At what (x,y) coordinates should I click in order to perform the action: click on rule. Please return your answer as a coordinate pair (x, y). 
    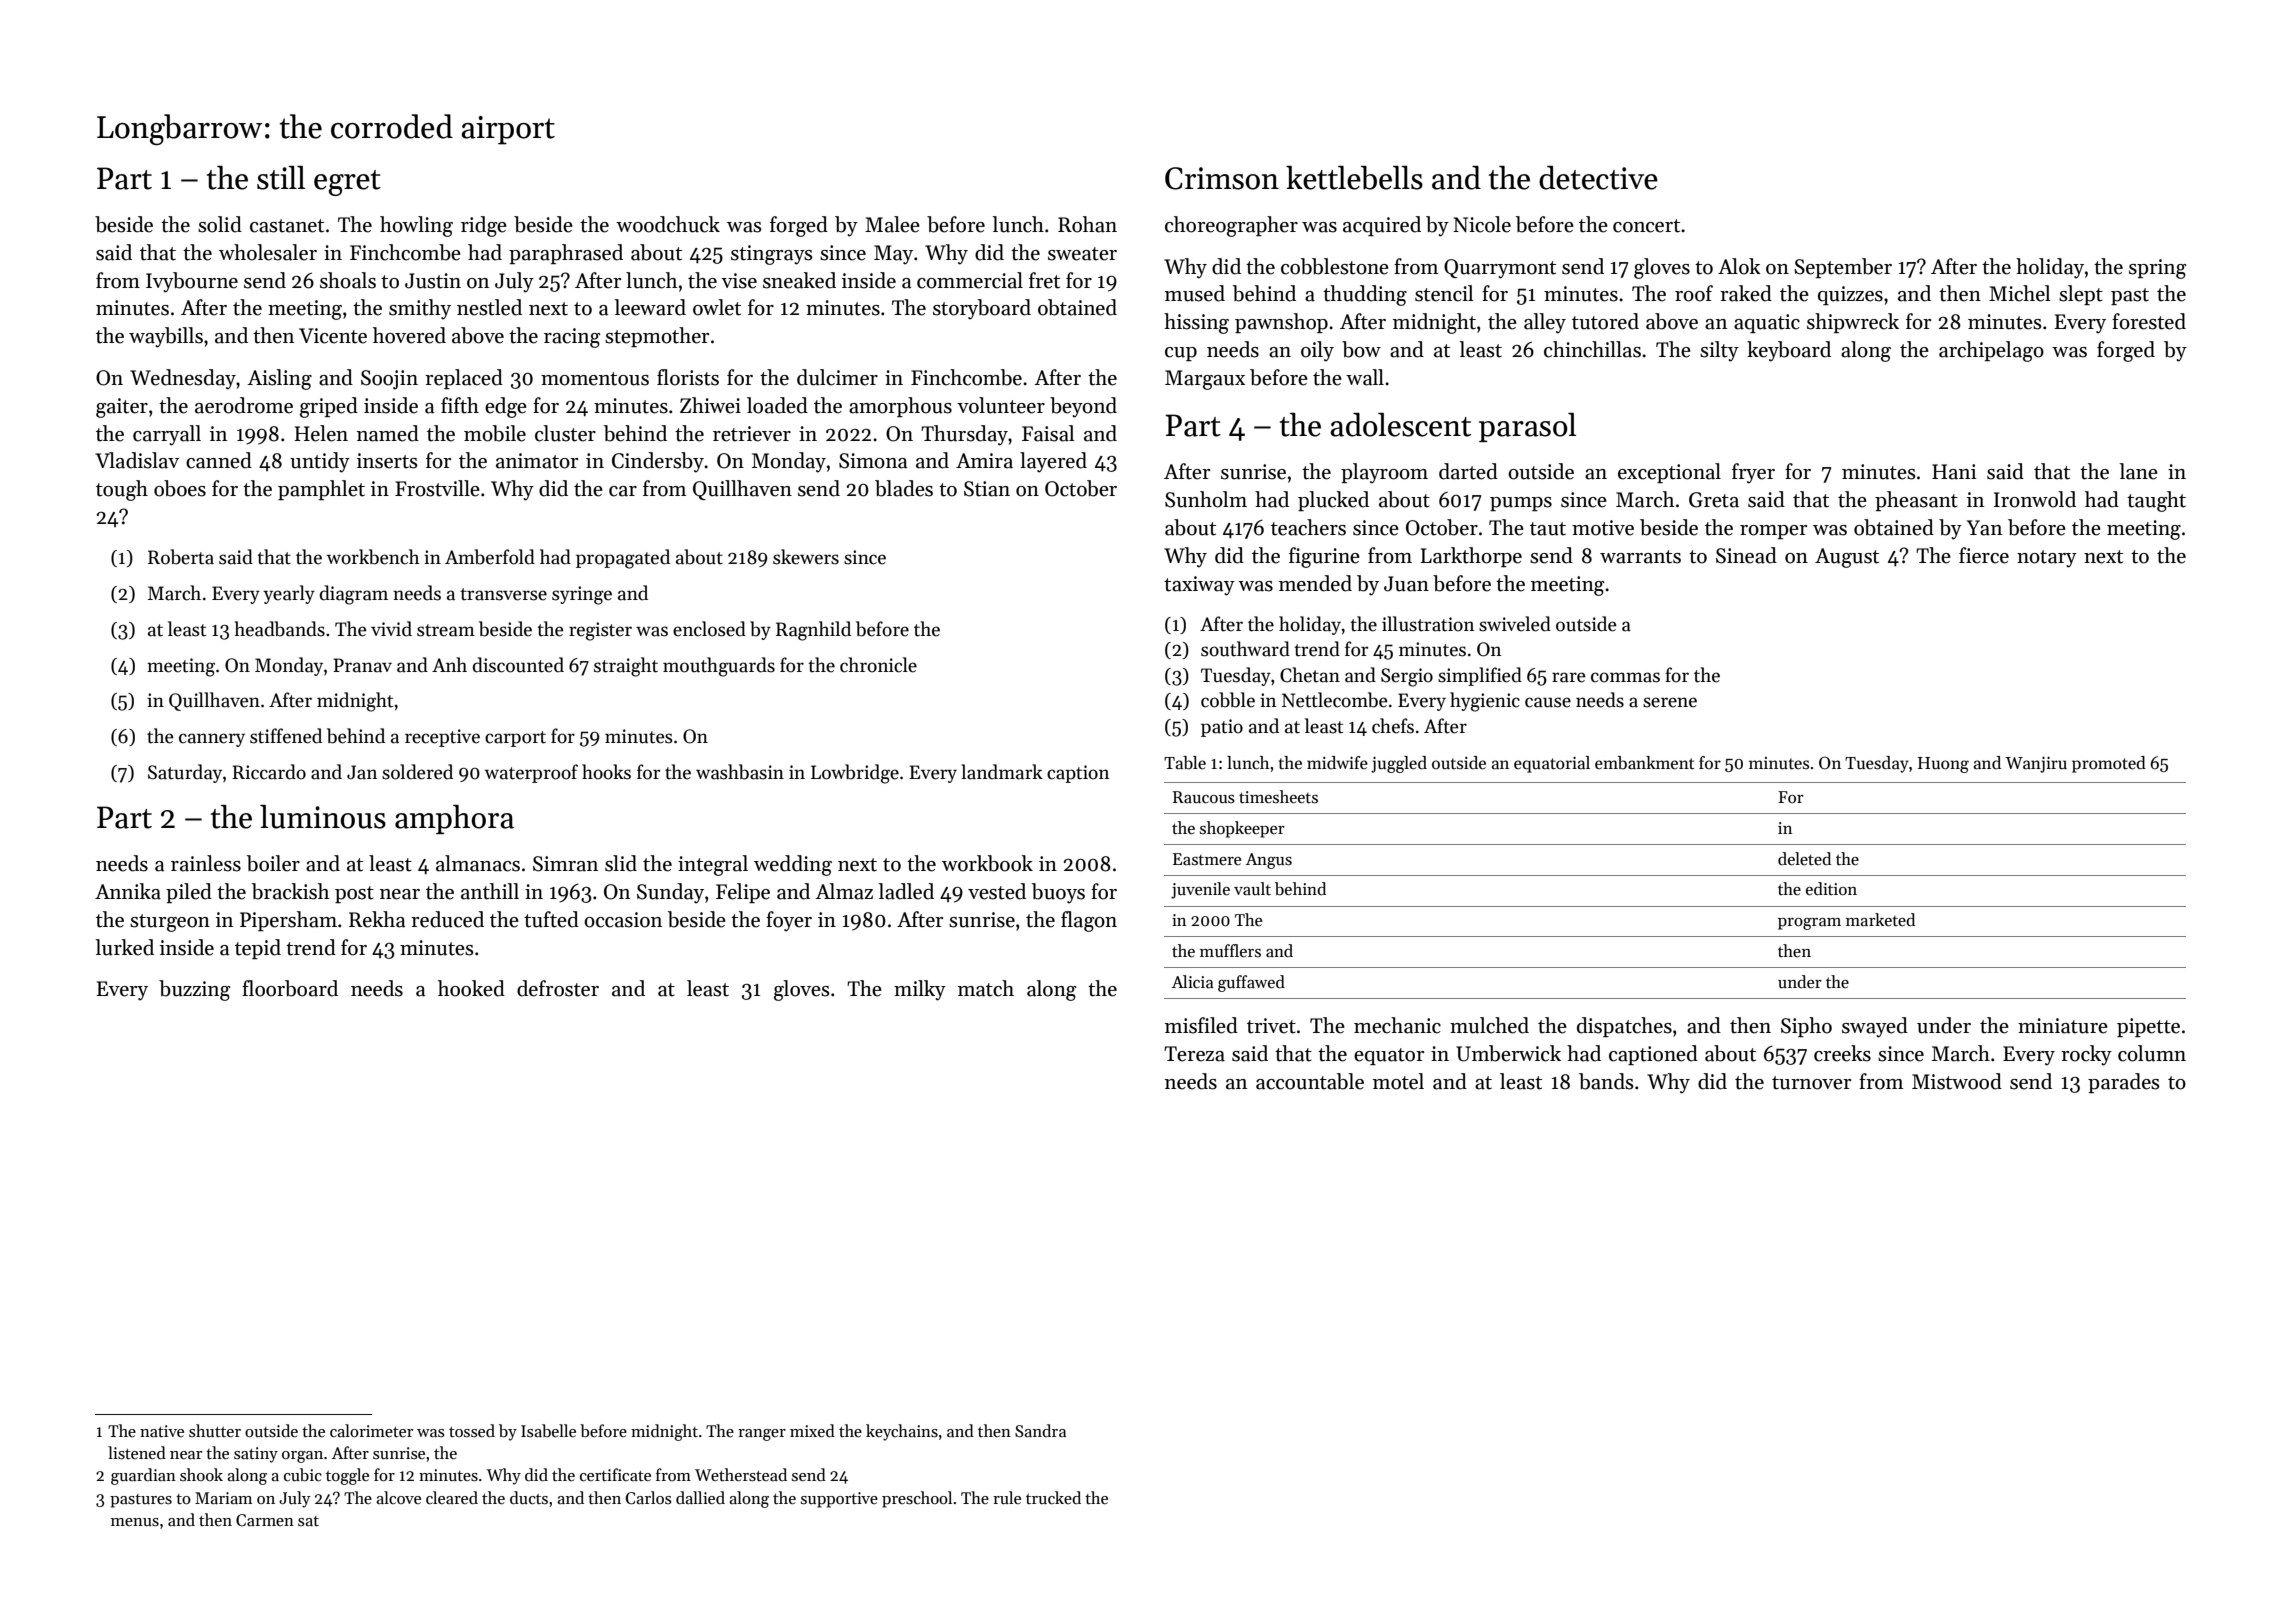
    Looking at the image, I should click on (1007, 1497).
